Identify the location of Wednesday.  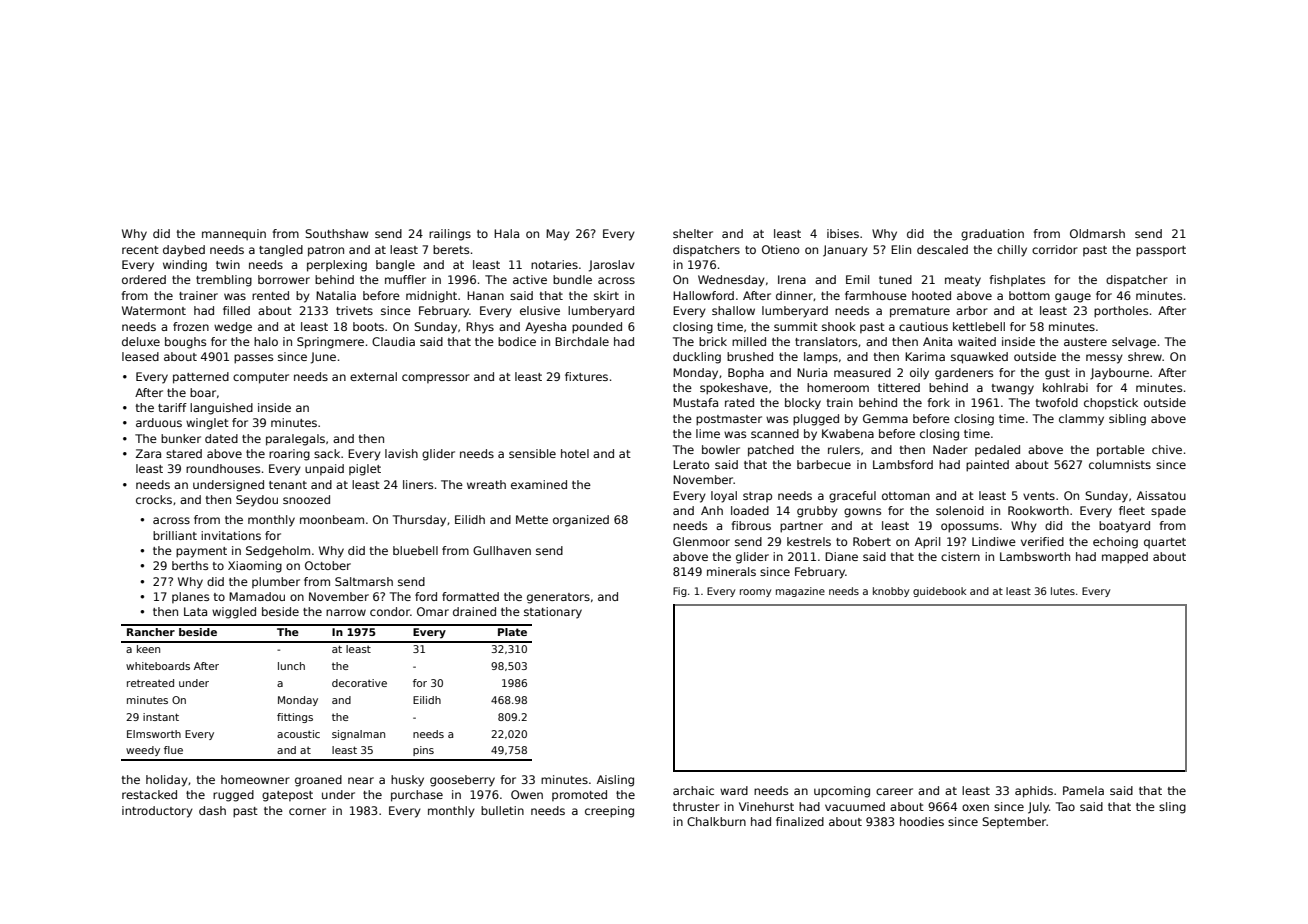
(731, 281).
